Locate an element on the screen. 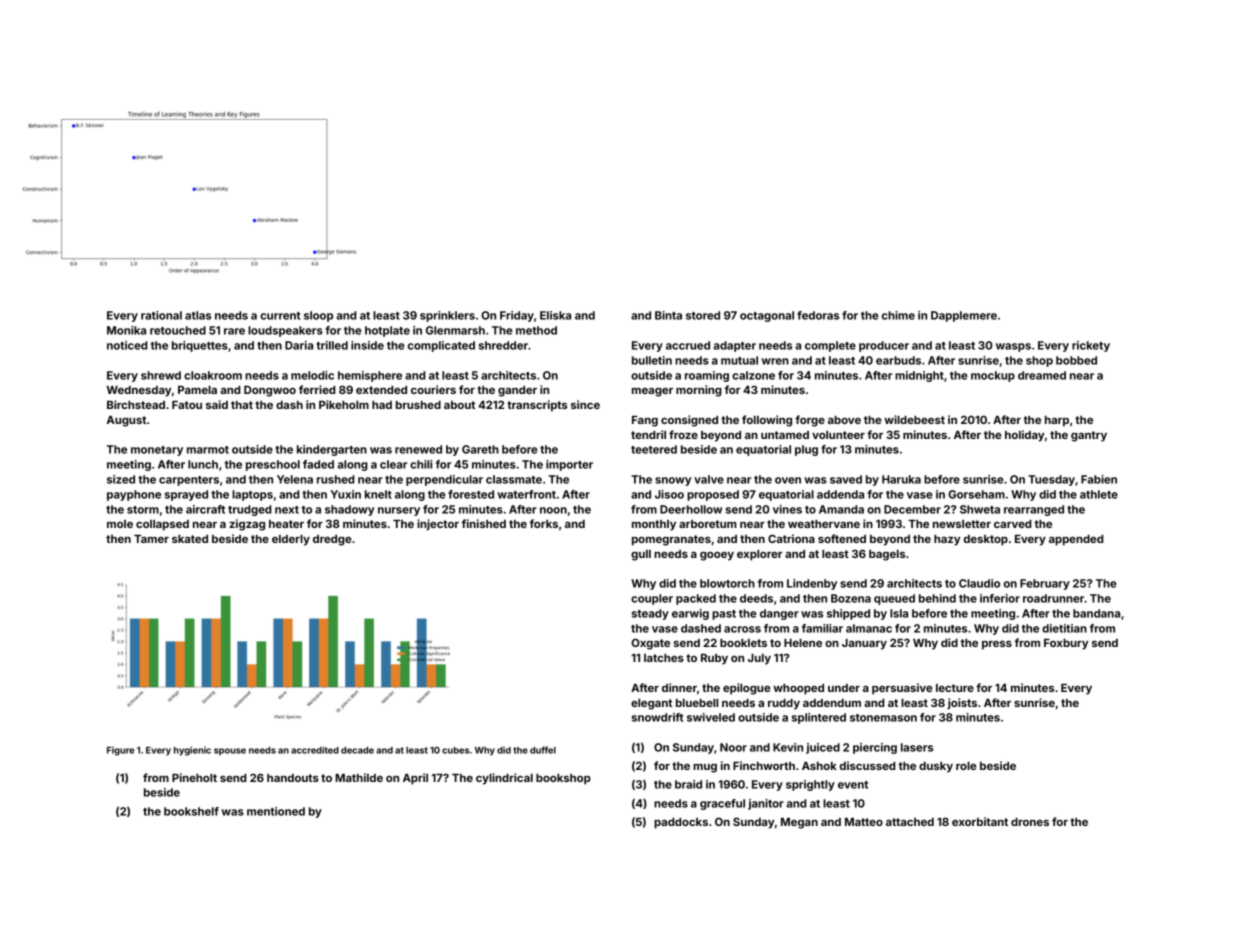  method is located at coordinates (536, 330).
